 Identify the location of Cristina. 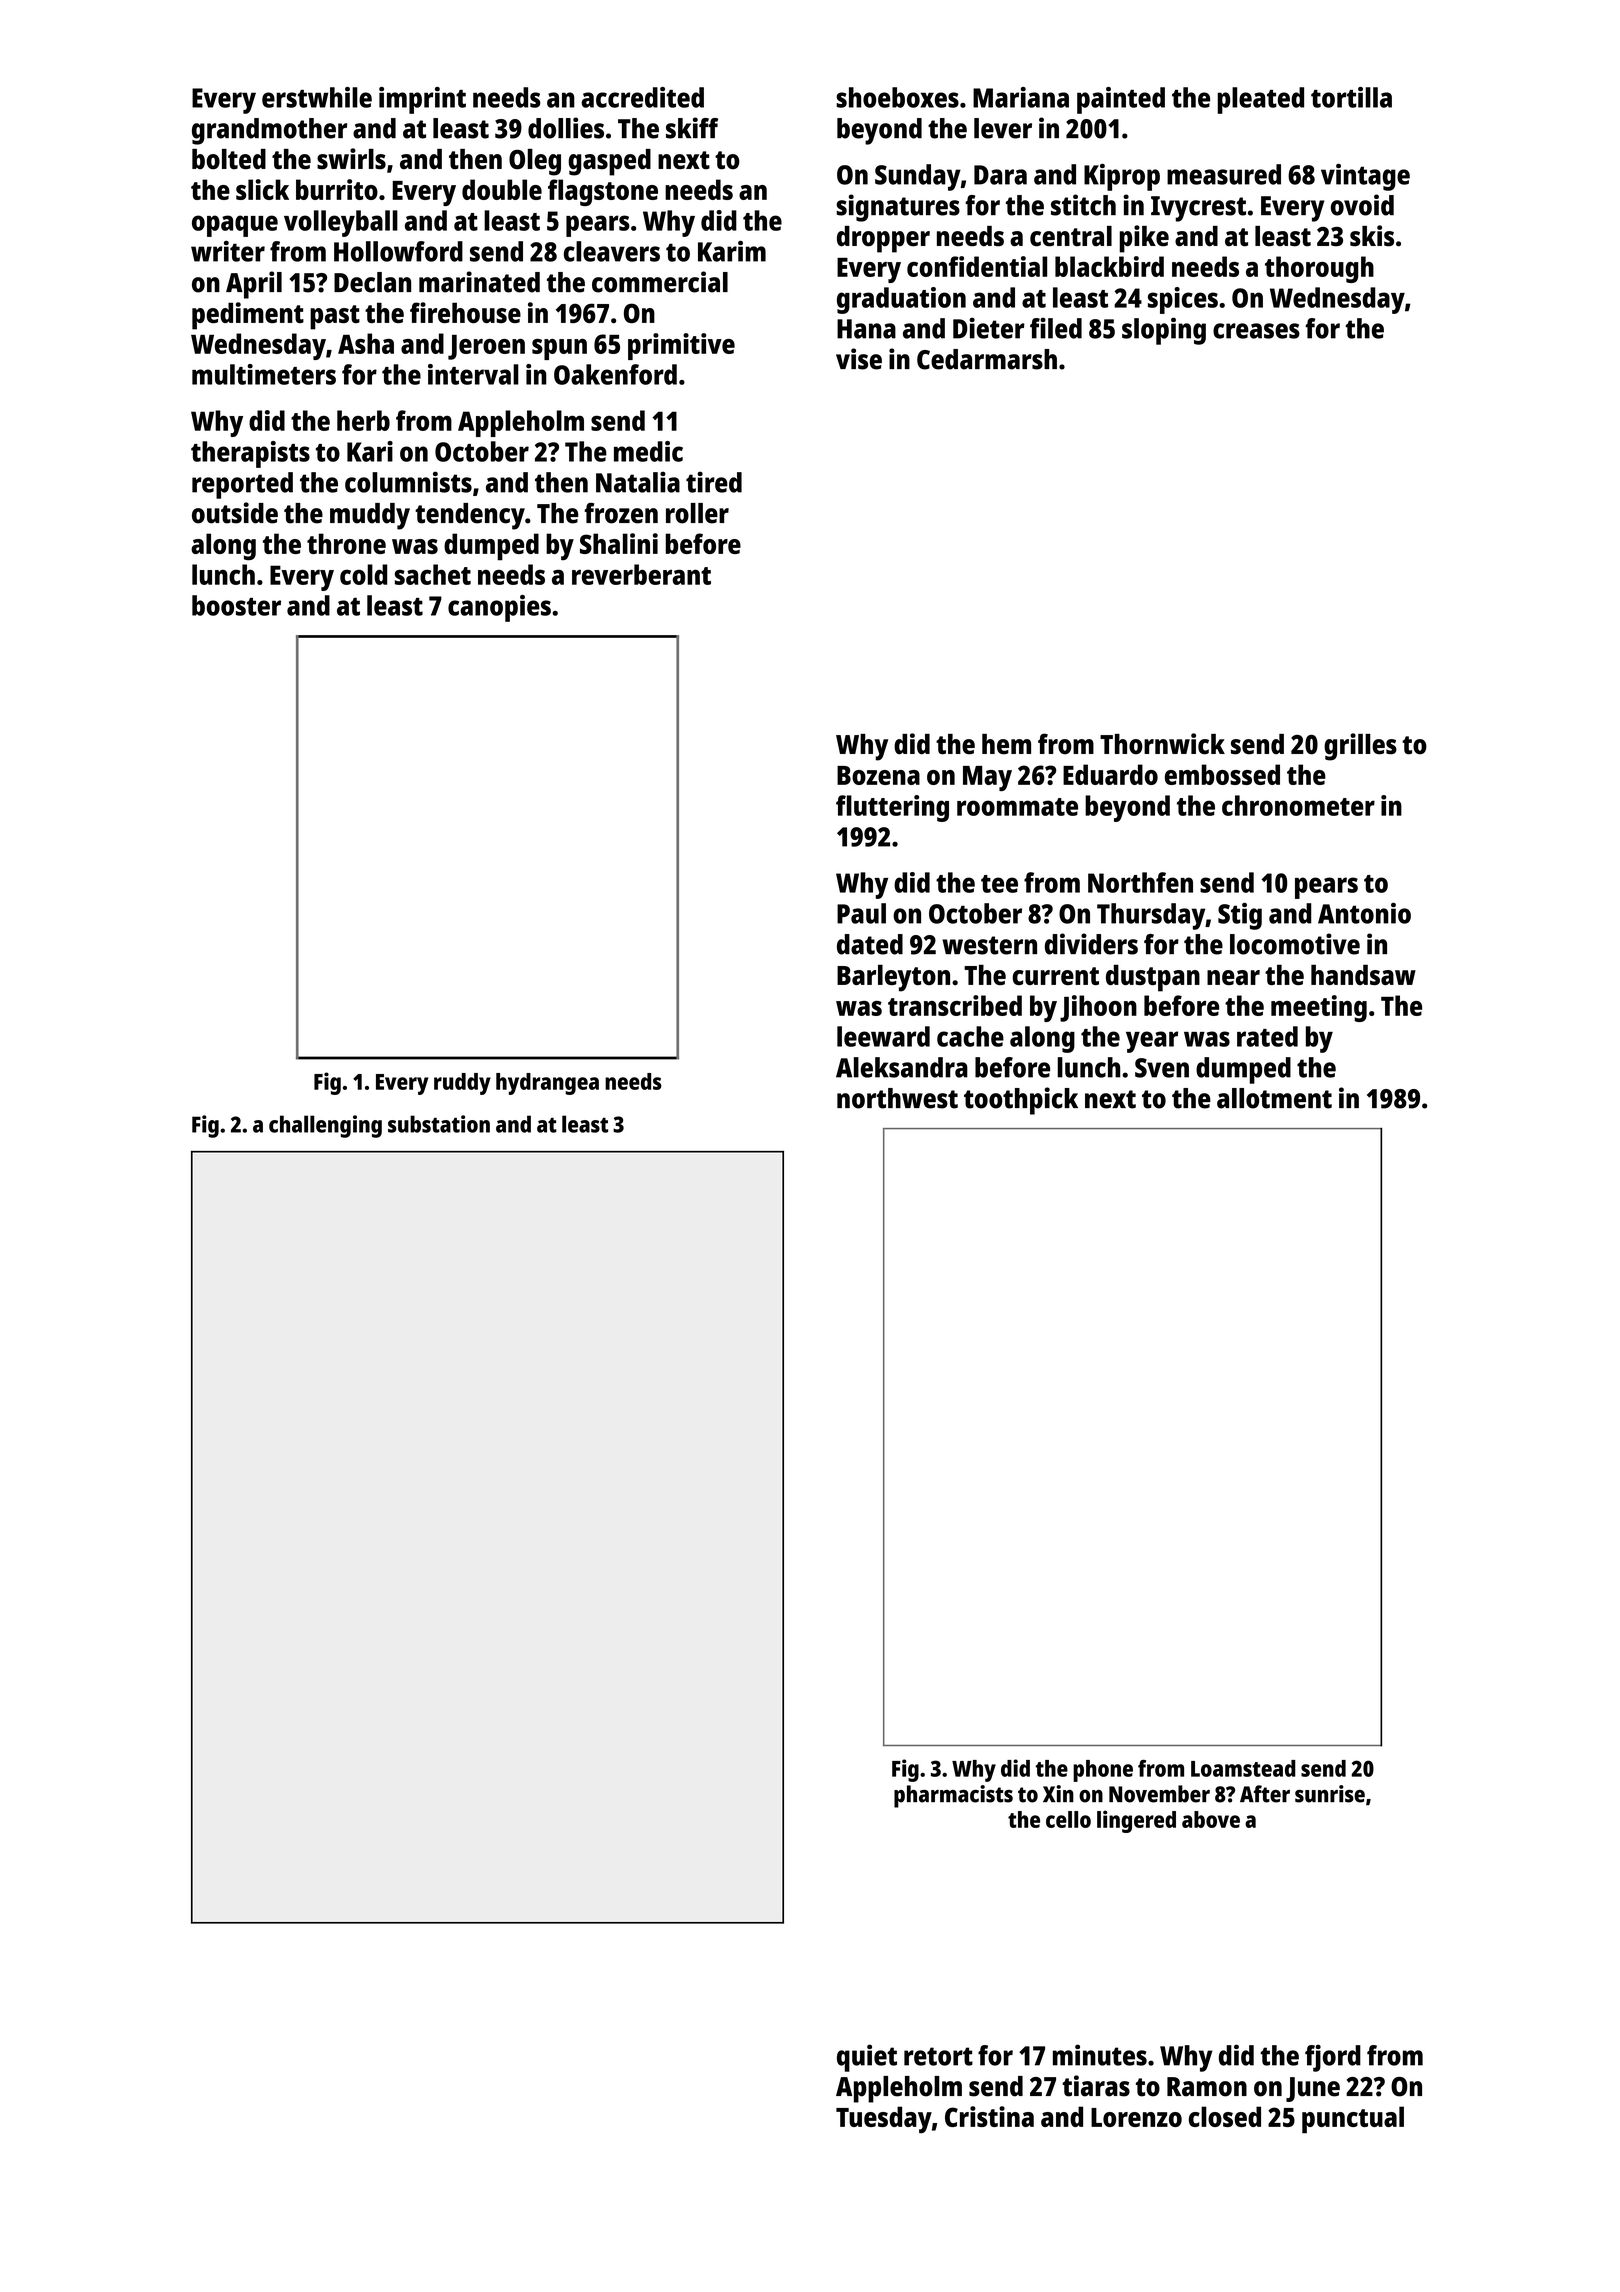
(989, 2116).
